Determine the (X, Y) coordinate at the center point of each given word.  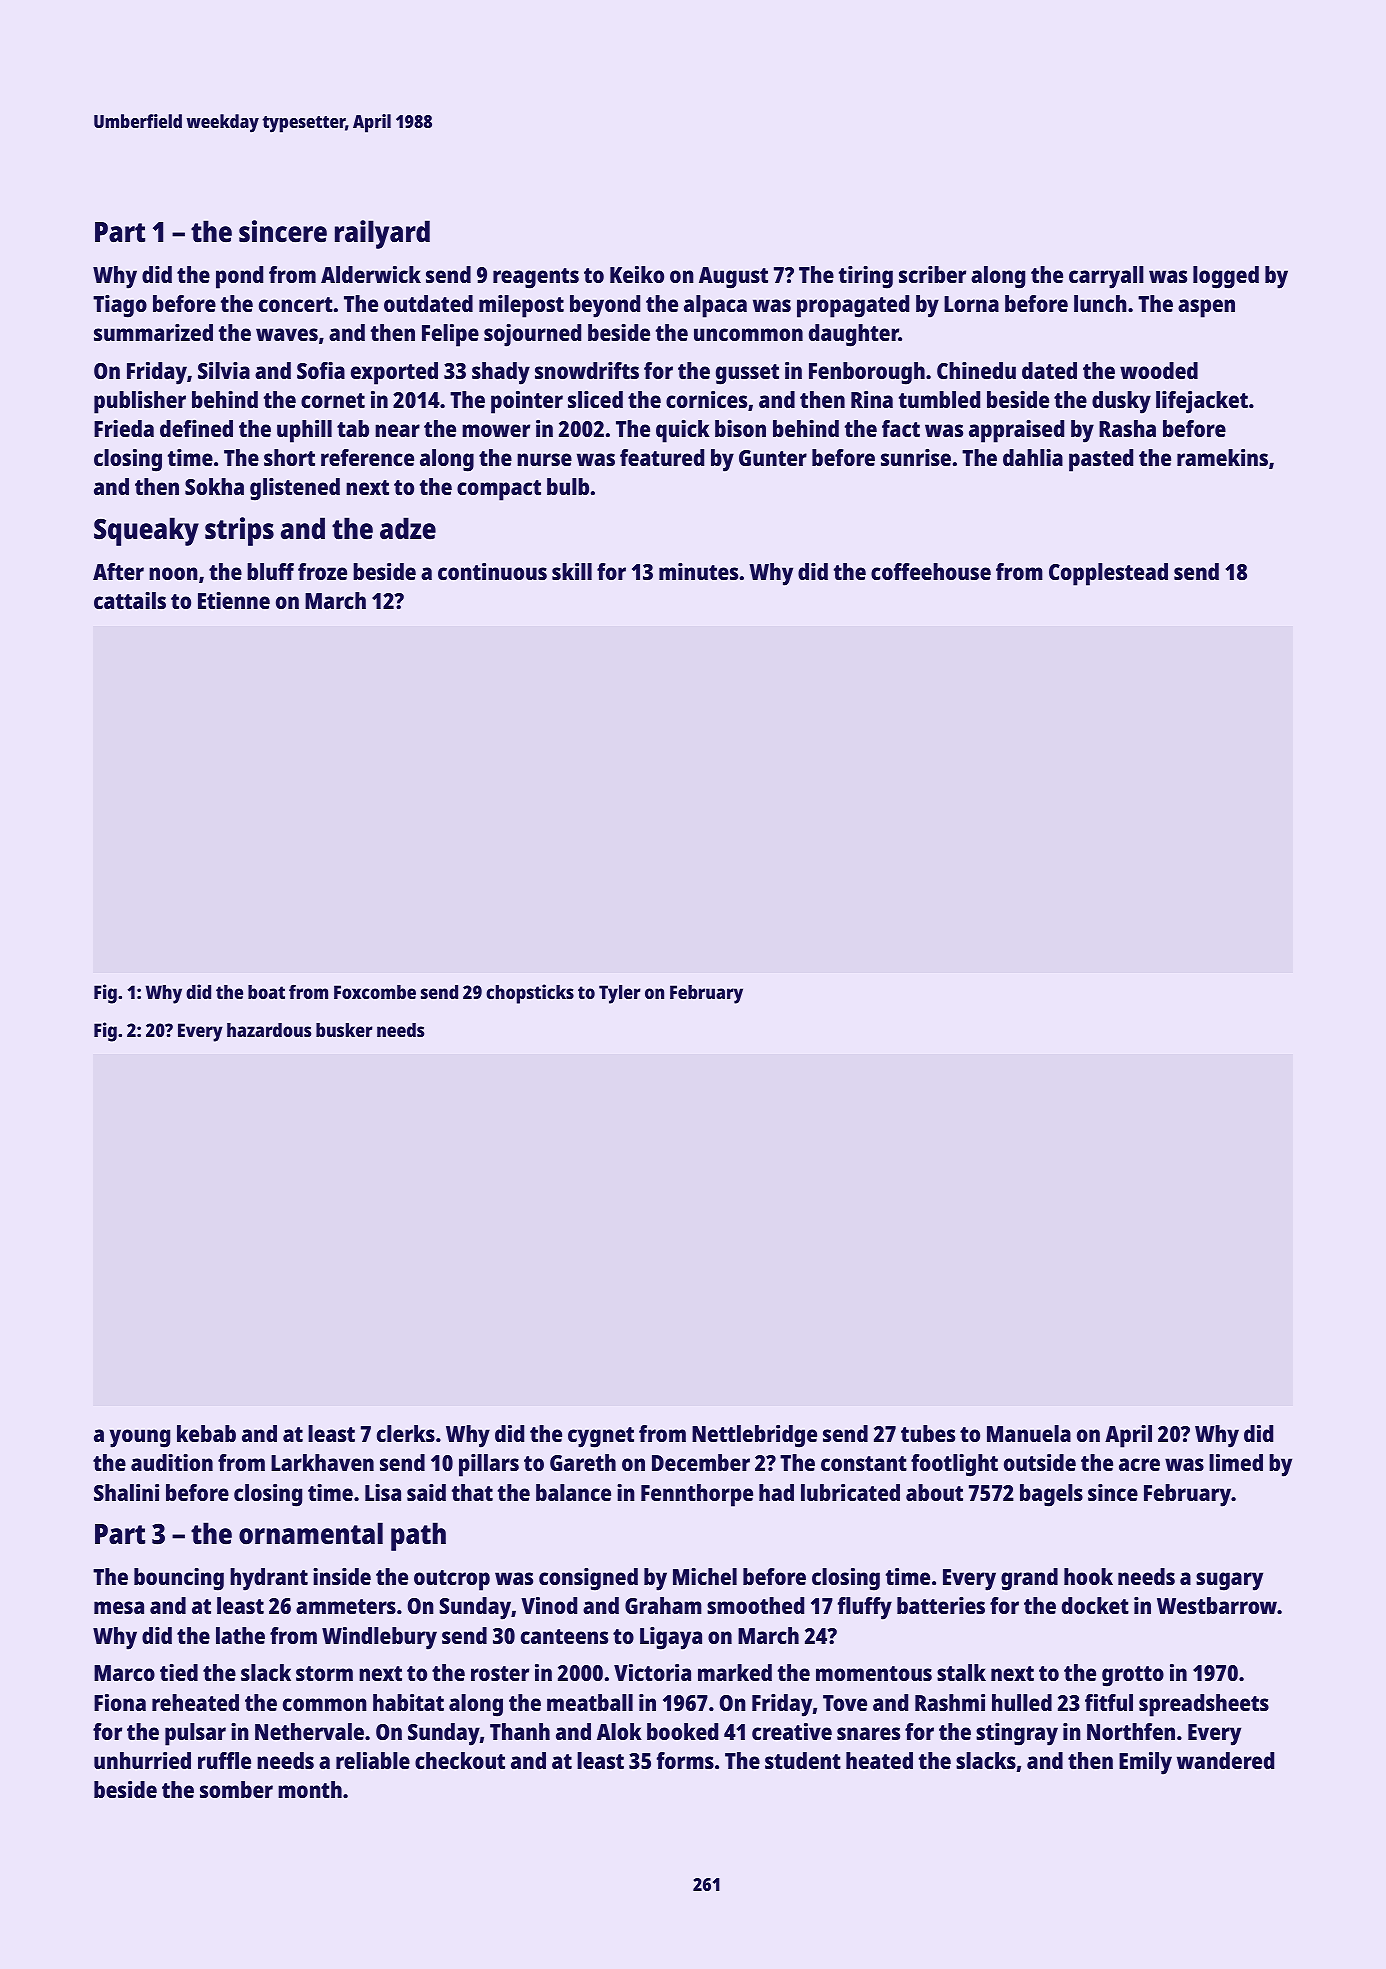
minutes (698, 571)
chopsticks (530, 994)
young (140, 1438)
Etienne (234, 600)
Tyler (620, 994)
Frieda (124, 428)
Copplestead (1108, 574)
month (310, 1789)
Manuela (1029, 1433)
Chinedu (976, 370)
